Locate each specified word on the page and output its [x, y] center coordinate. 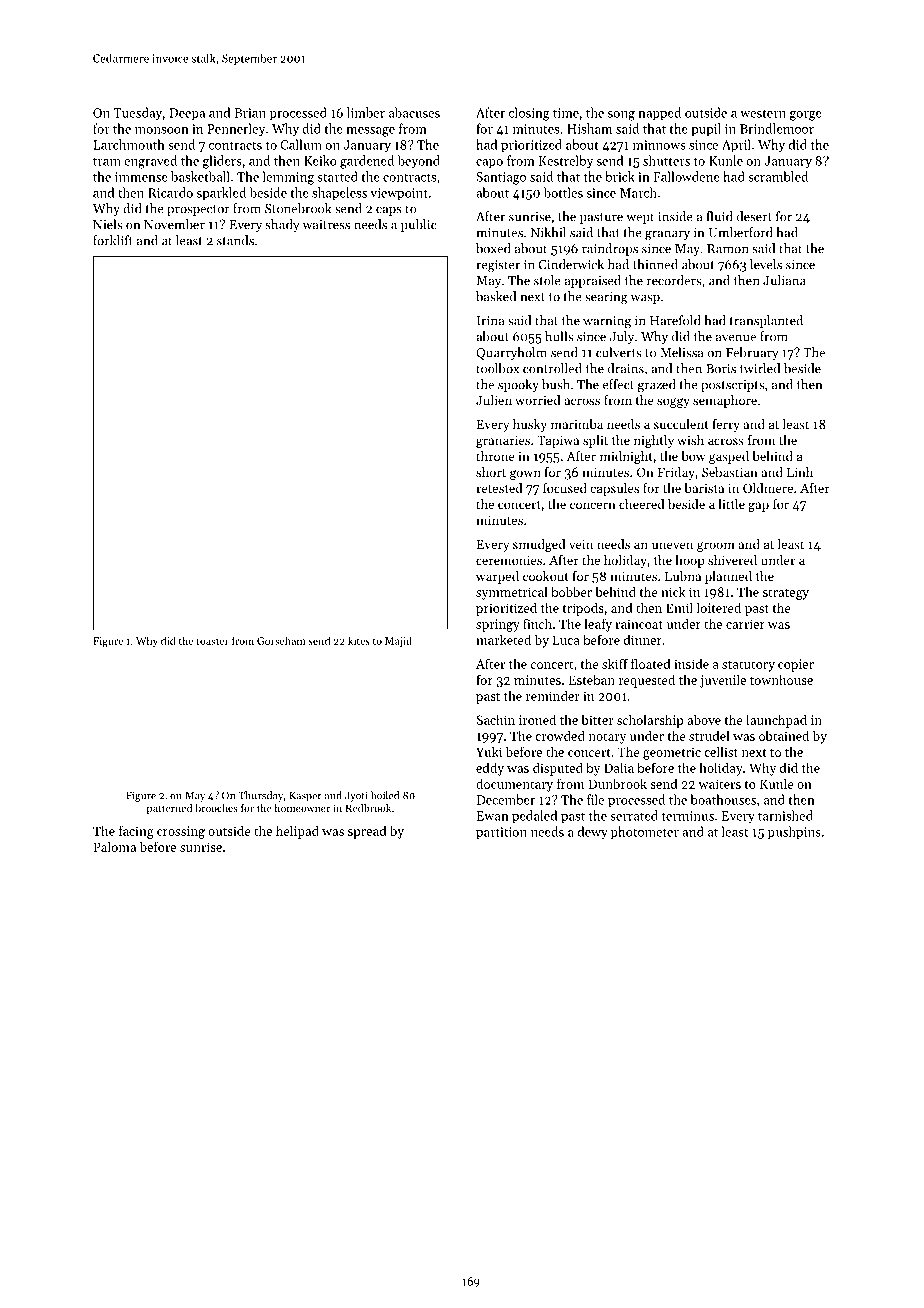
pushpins [794, 833]
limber [366, 112]
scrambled [778, 176]
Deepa [187, 114]
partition [501, 833]
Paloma [114, 846]
